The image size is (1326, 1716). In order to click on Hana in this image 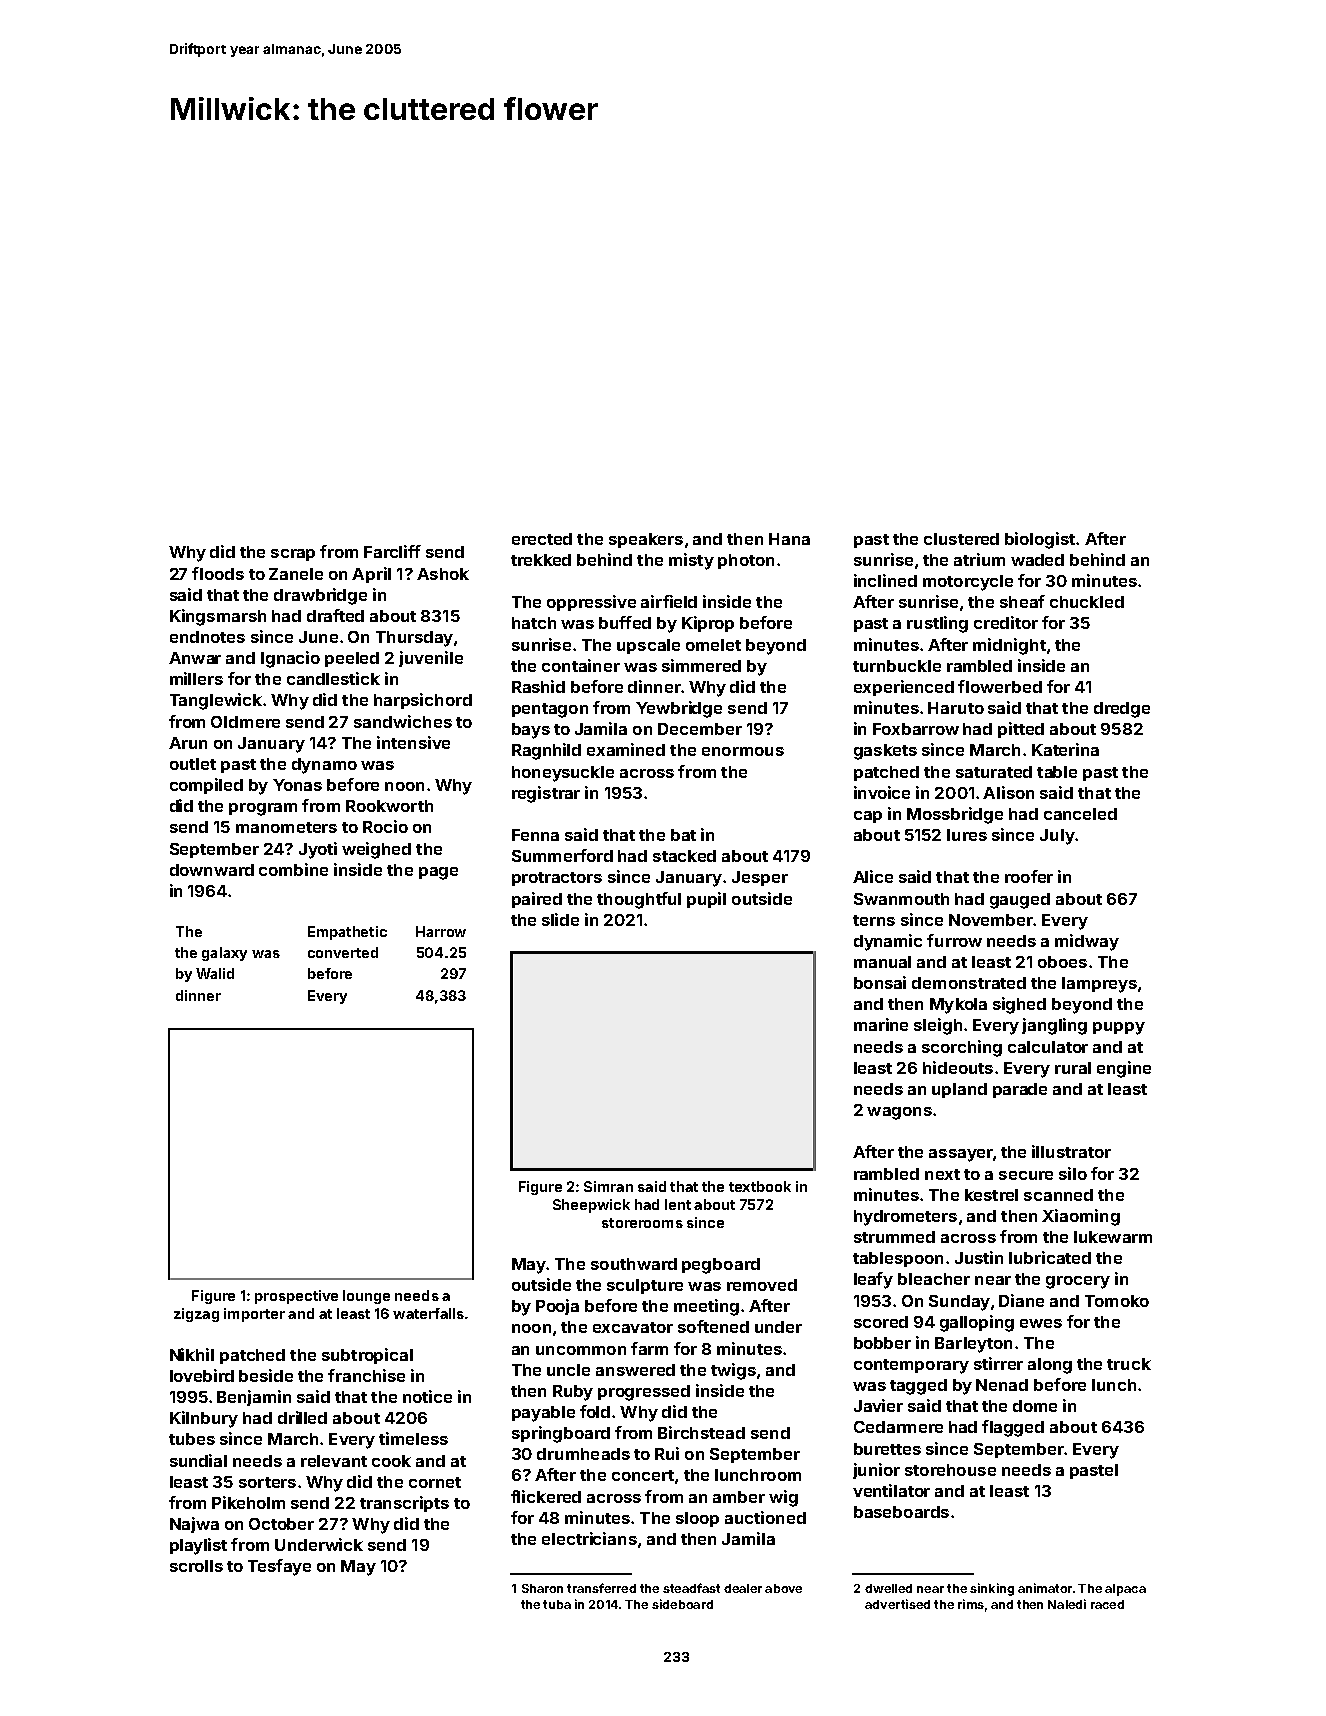, I will do `click(789, 539)`.
